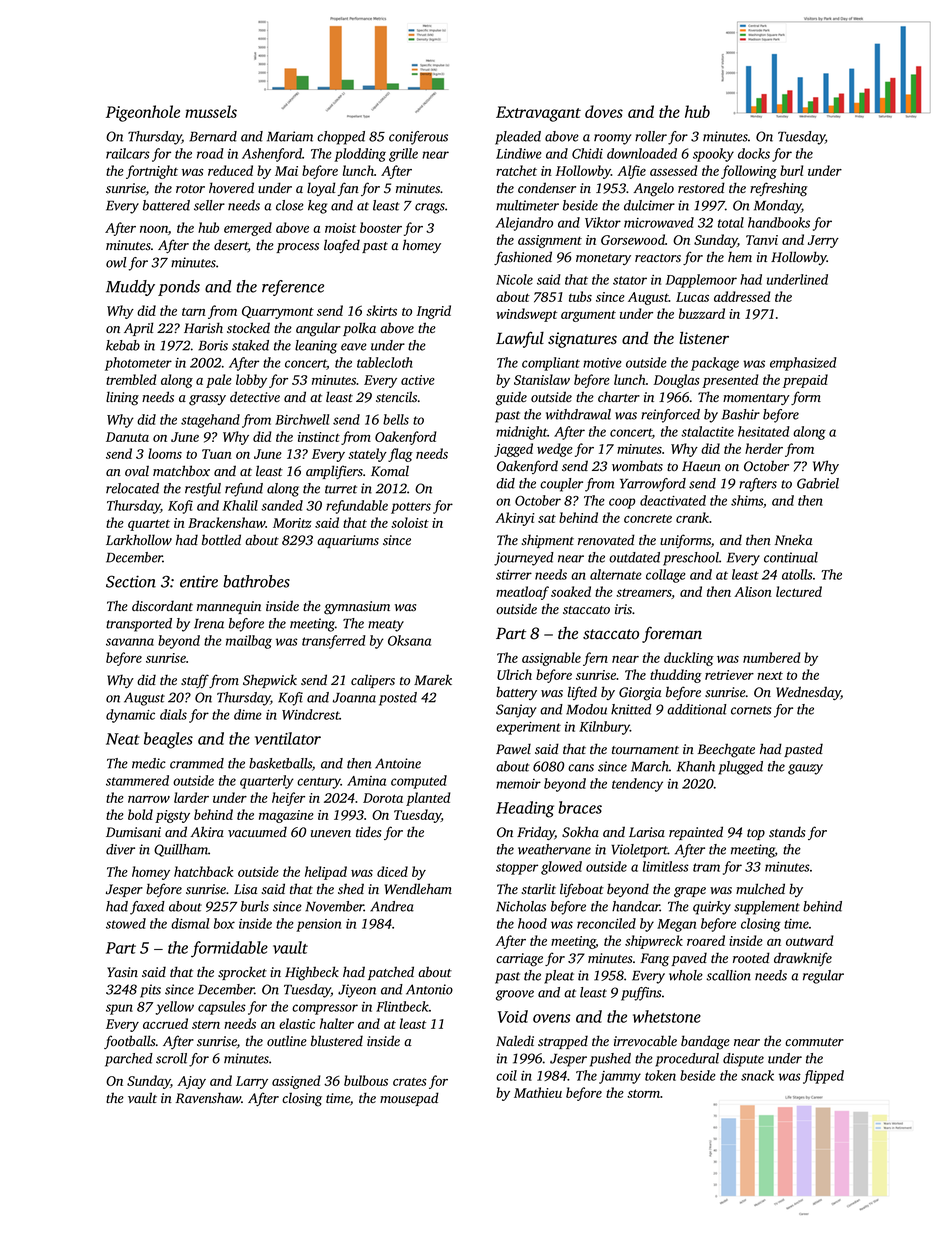  I want to click on sprocket, so click(242, 973).
